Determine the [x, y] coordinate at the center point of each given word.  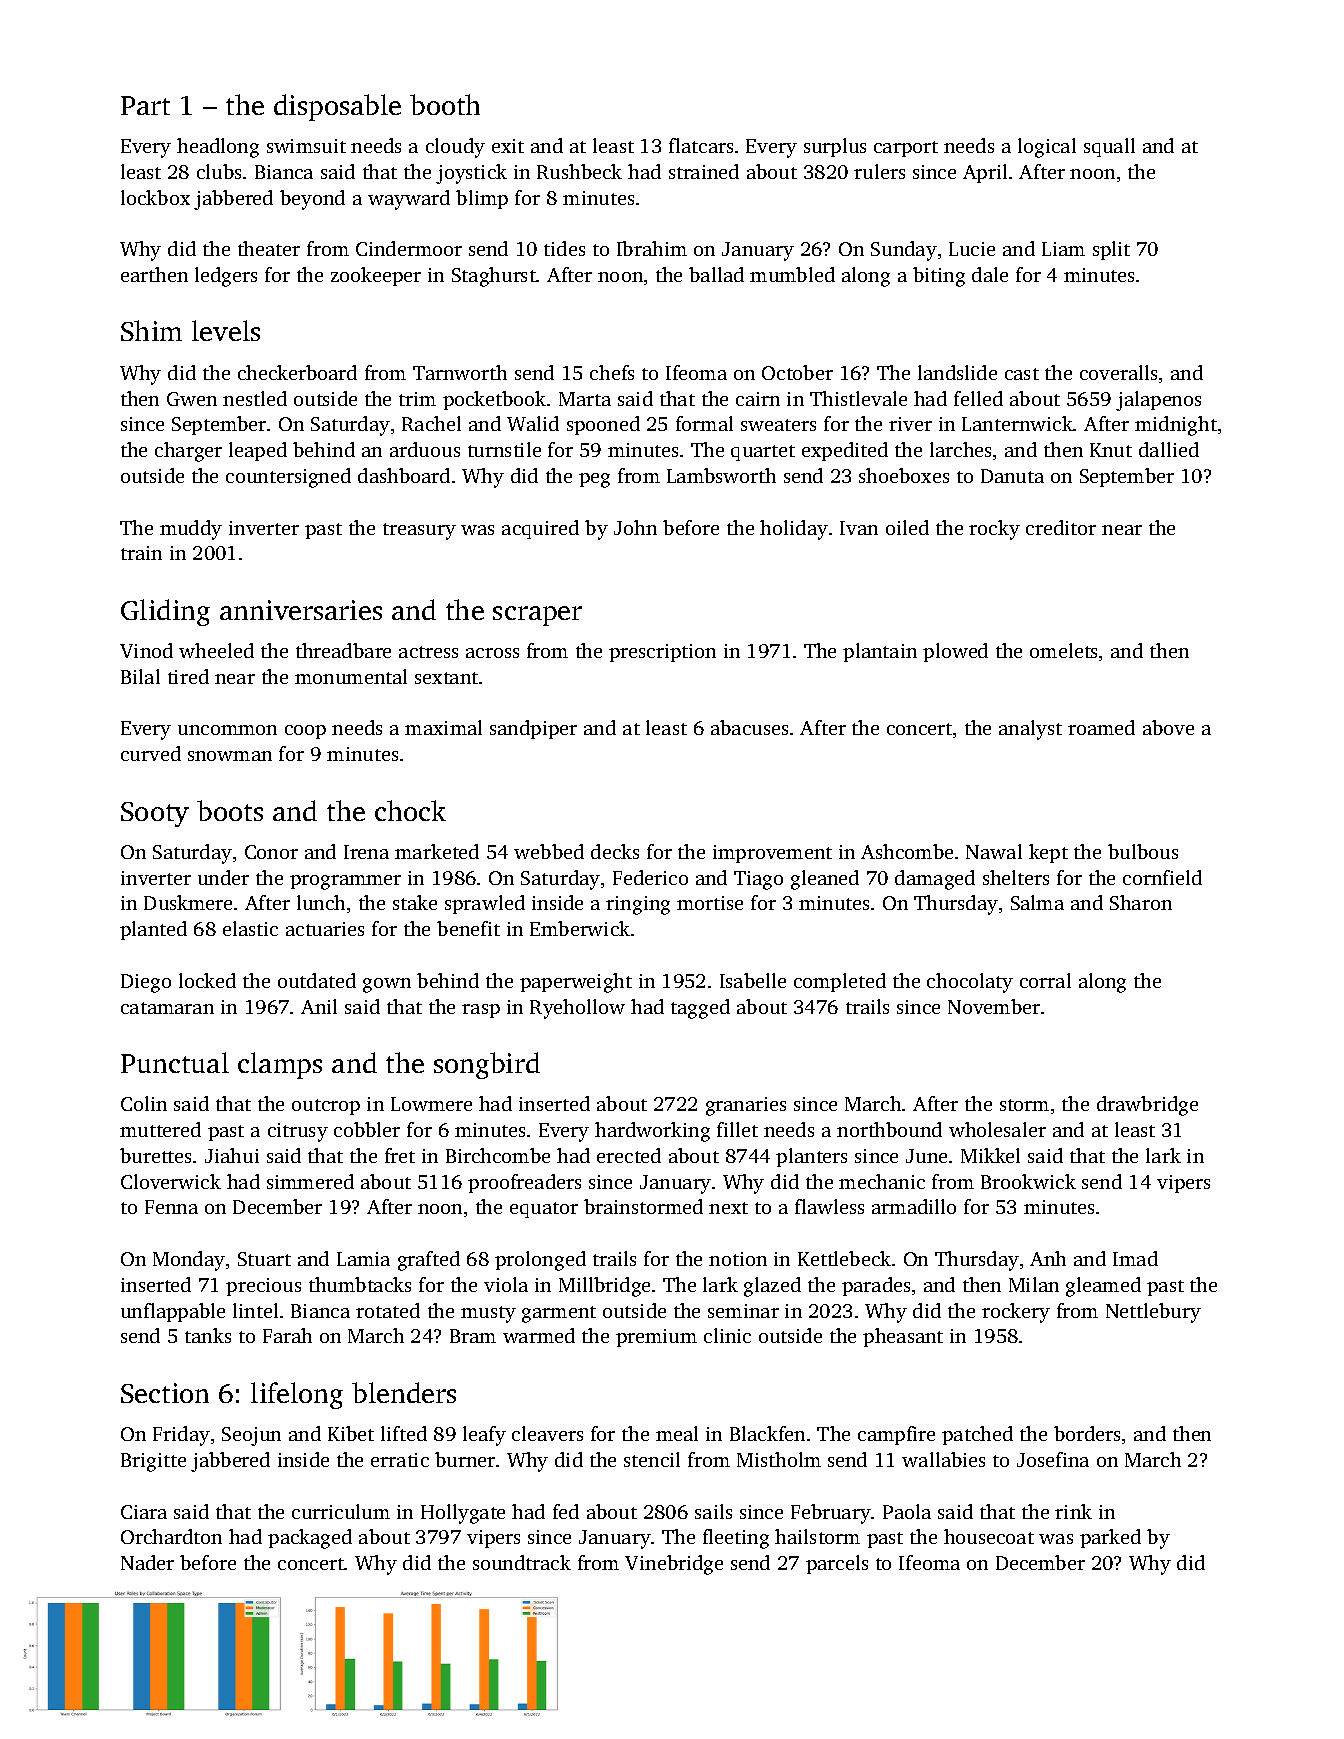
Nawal [994, 851]
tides [564, 248]
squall [1109, 147]
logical [1047, 148]
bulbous [1143, 851]
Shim [151, 330]
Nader [147, 1562]
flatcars [701, 145]
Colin [144, 1103]
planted [153, 930]
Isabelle [753, 980]
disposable [337, 107]
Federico [650, 877]
